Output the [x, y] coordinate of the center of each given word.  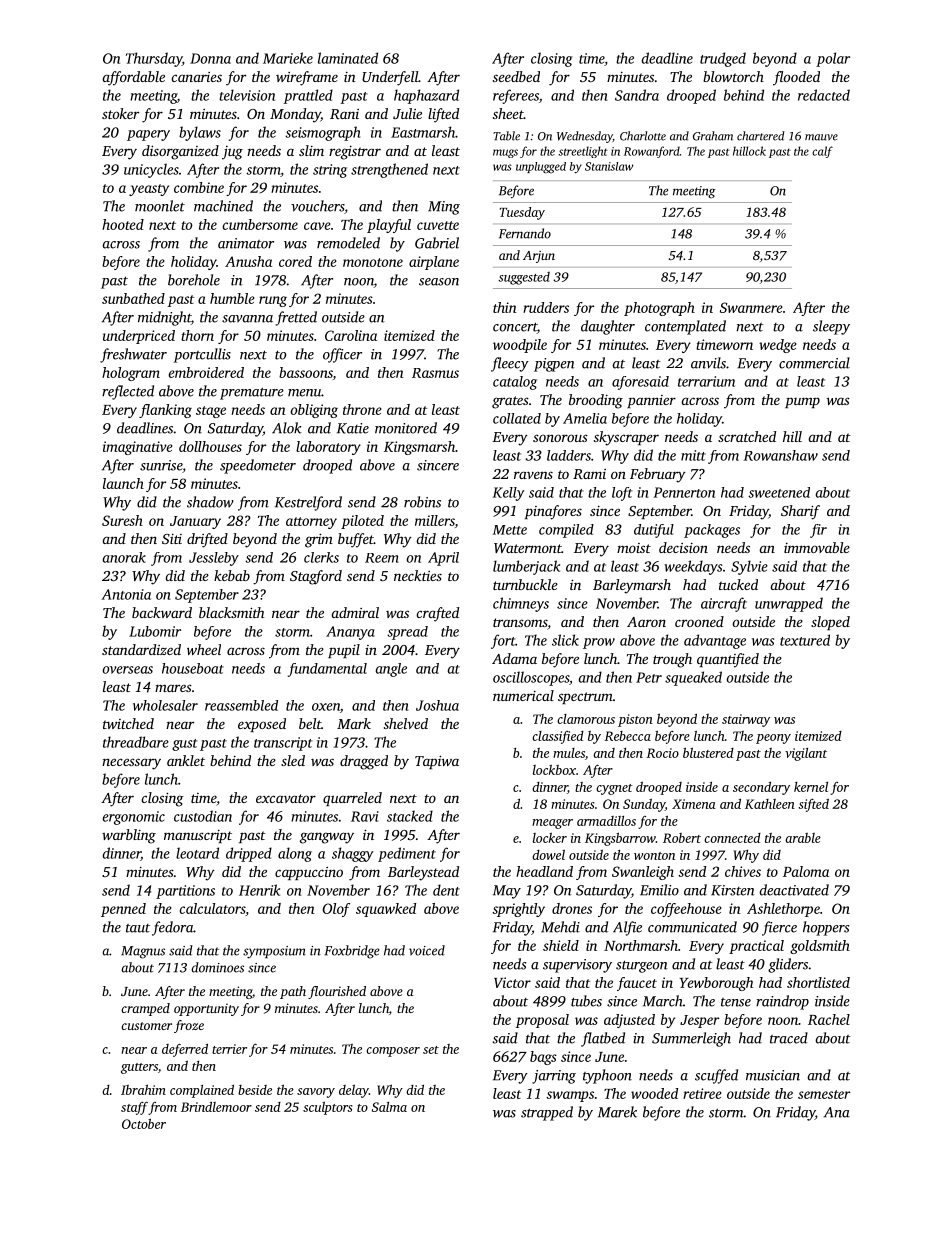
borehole [194, 280]
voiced [427, 950]
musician [773, 1075]
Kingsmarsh [419, 448]
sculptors [328, 1108]
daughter [608, 327]
